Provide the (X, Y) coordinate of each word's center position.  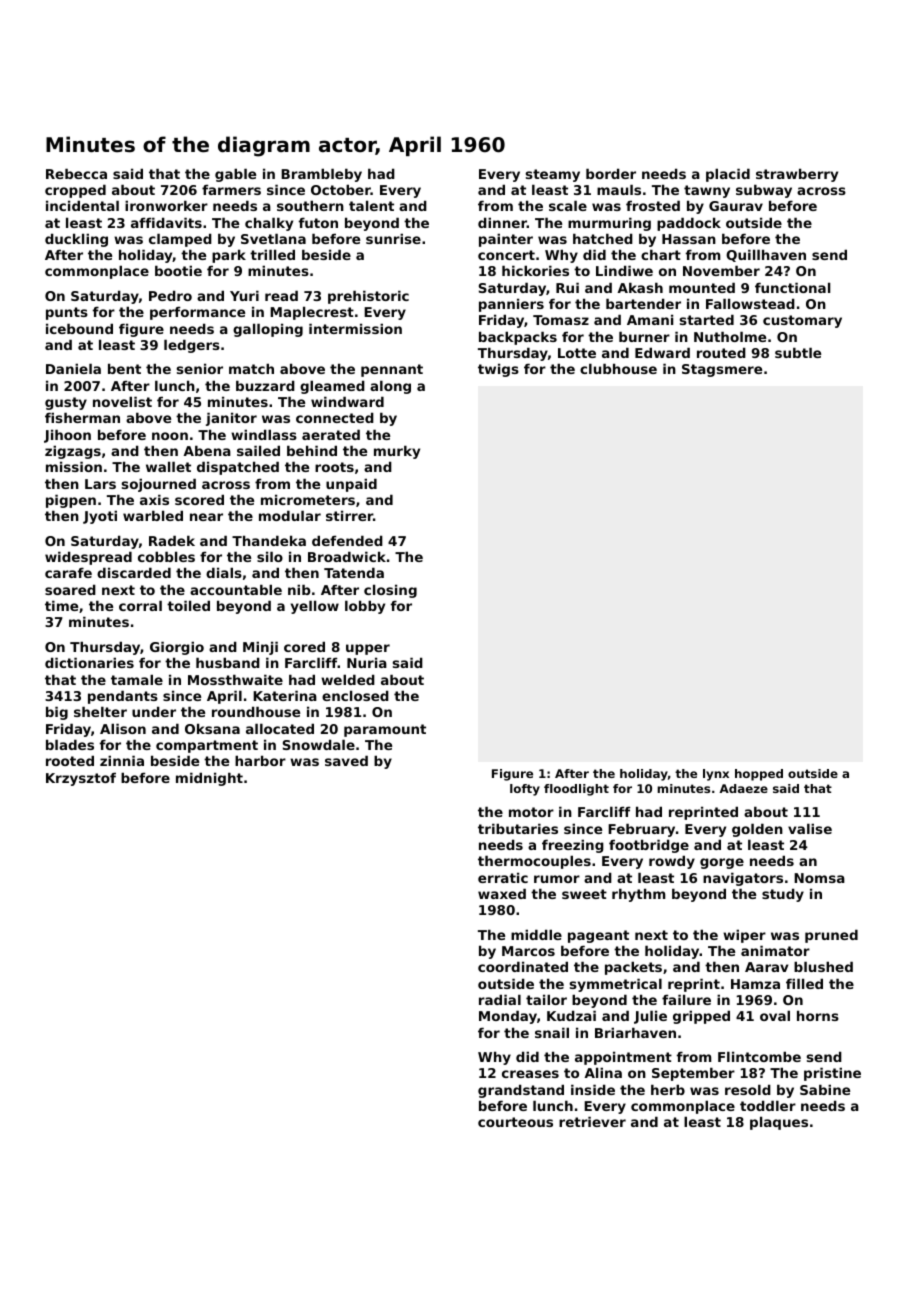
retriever (592, 1121)
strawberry (797, 175)
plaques (779, 1123)
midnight (209, 779)
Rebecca (76, 173)
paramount (385, 730)
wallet (168, 466)
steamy (553, 175)
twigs (498, 370)
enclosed (355, 695)
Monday (508, 1017)
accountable (236, 589)
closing (390, 591)
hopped (759, 775)
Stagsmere (722, 370)
